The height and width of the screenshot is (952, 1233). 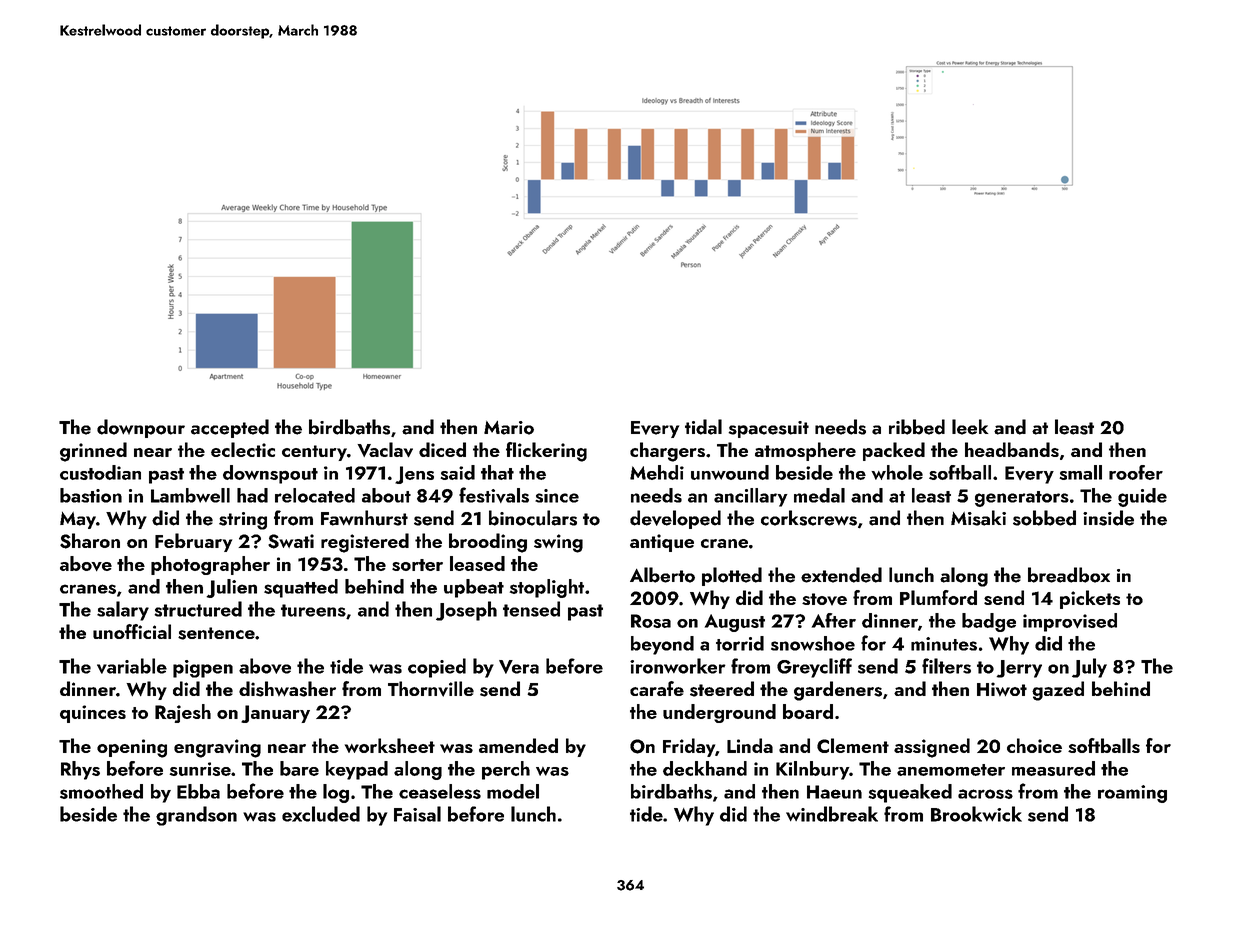 What do you see at coordinates (141, 428) in the screenshot?
I see `downpour` at bounding box center [141, 428].
